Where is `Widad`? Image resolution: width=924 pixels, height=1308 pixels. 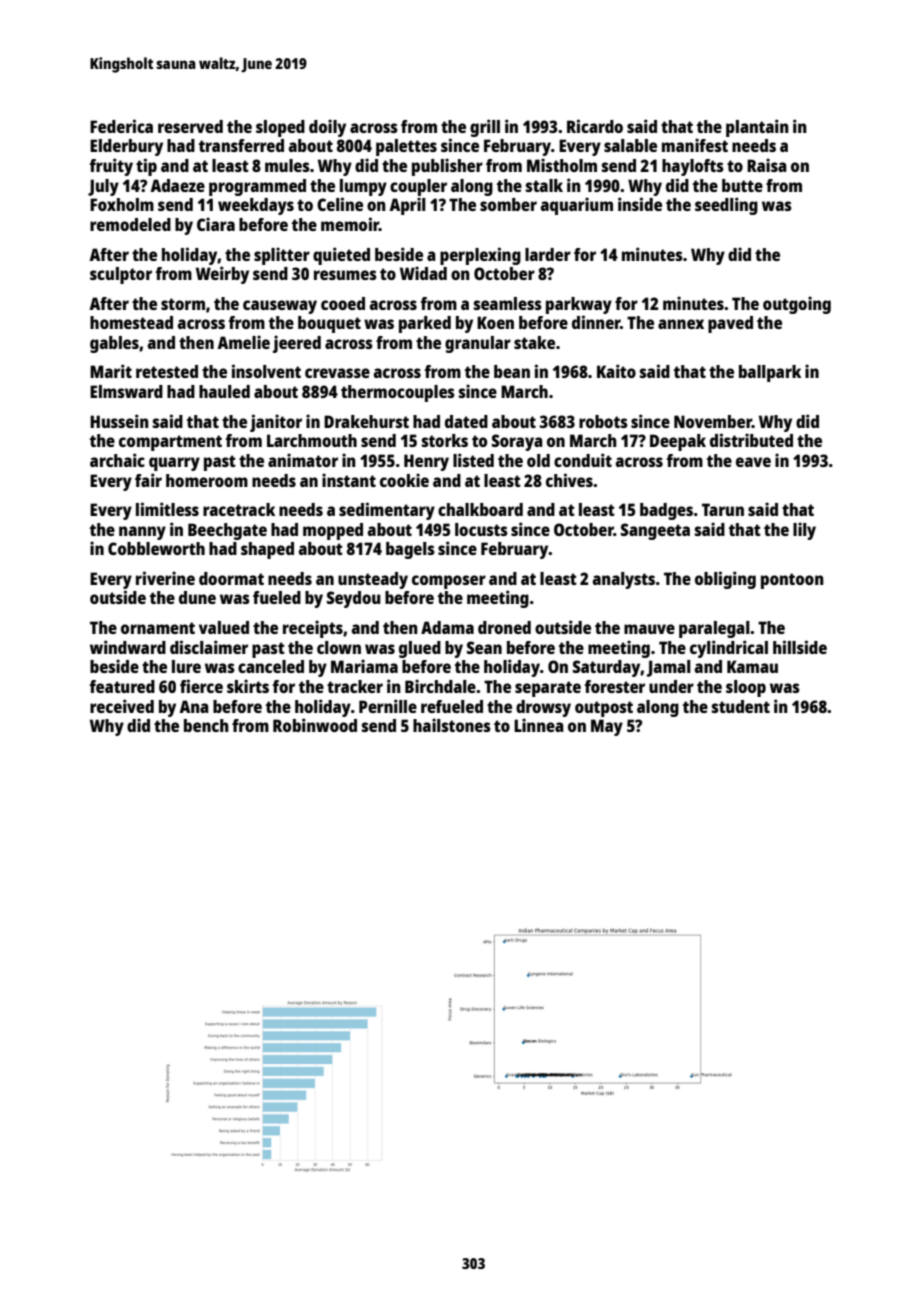
Widad is located at coordinates (423, 273).
